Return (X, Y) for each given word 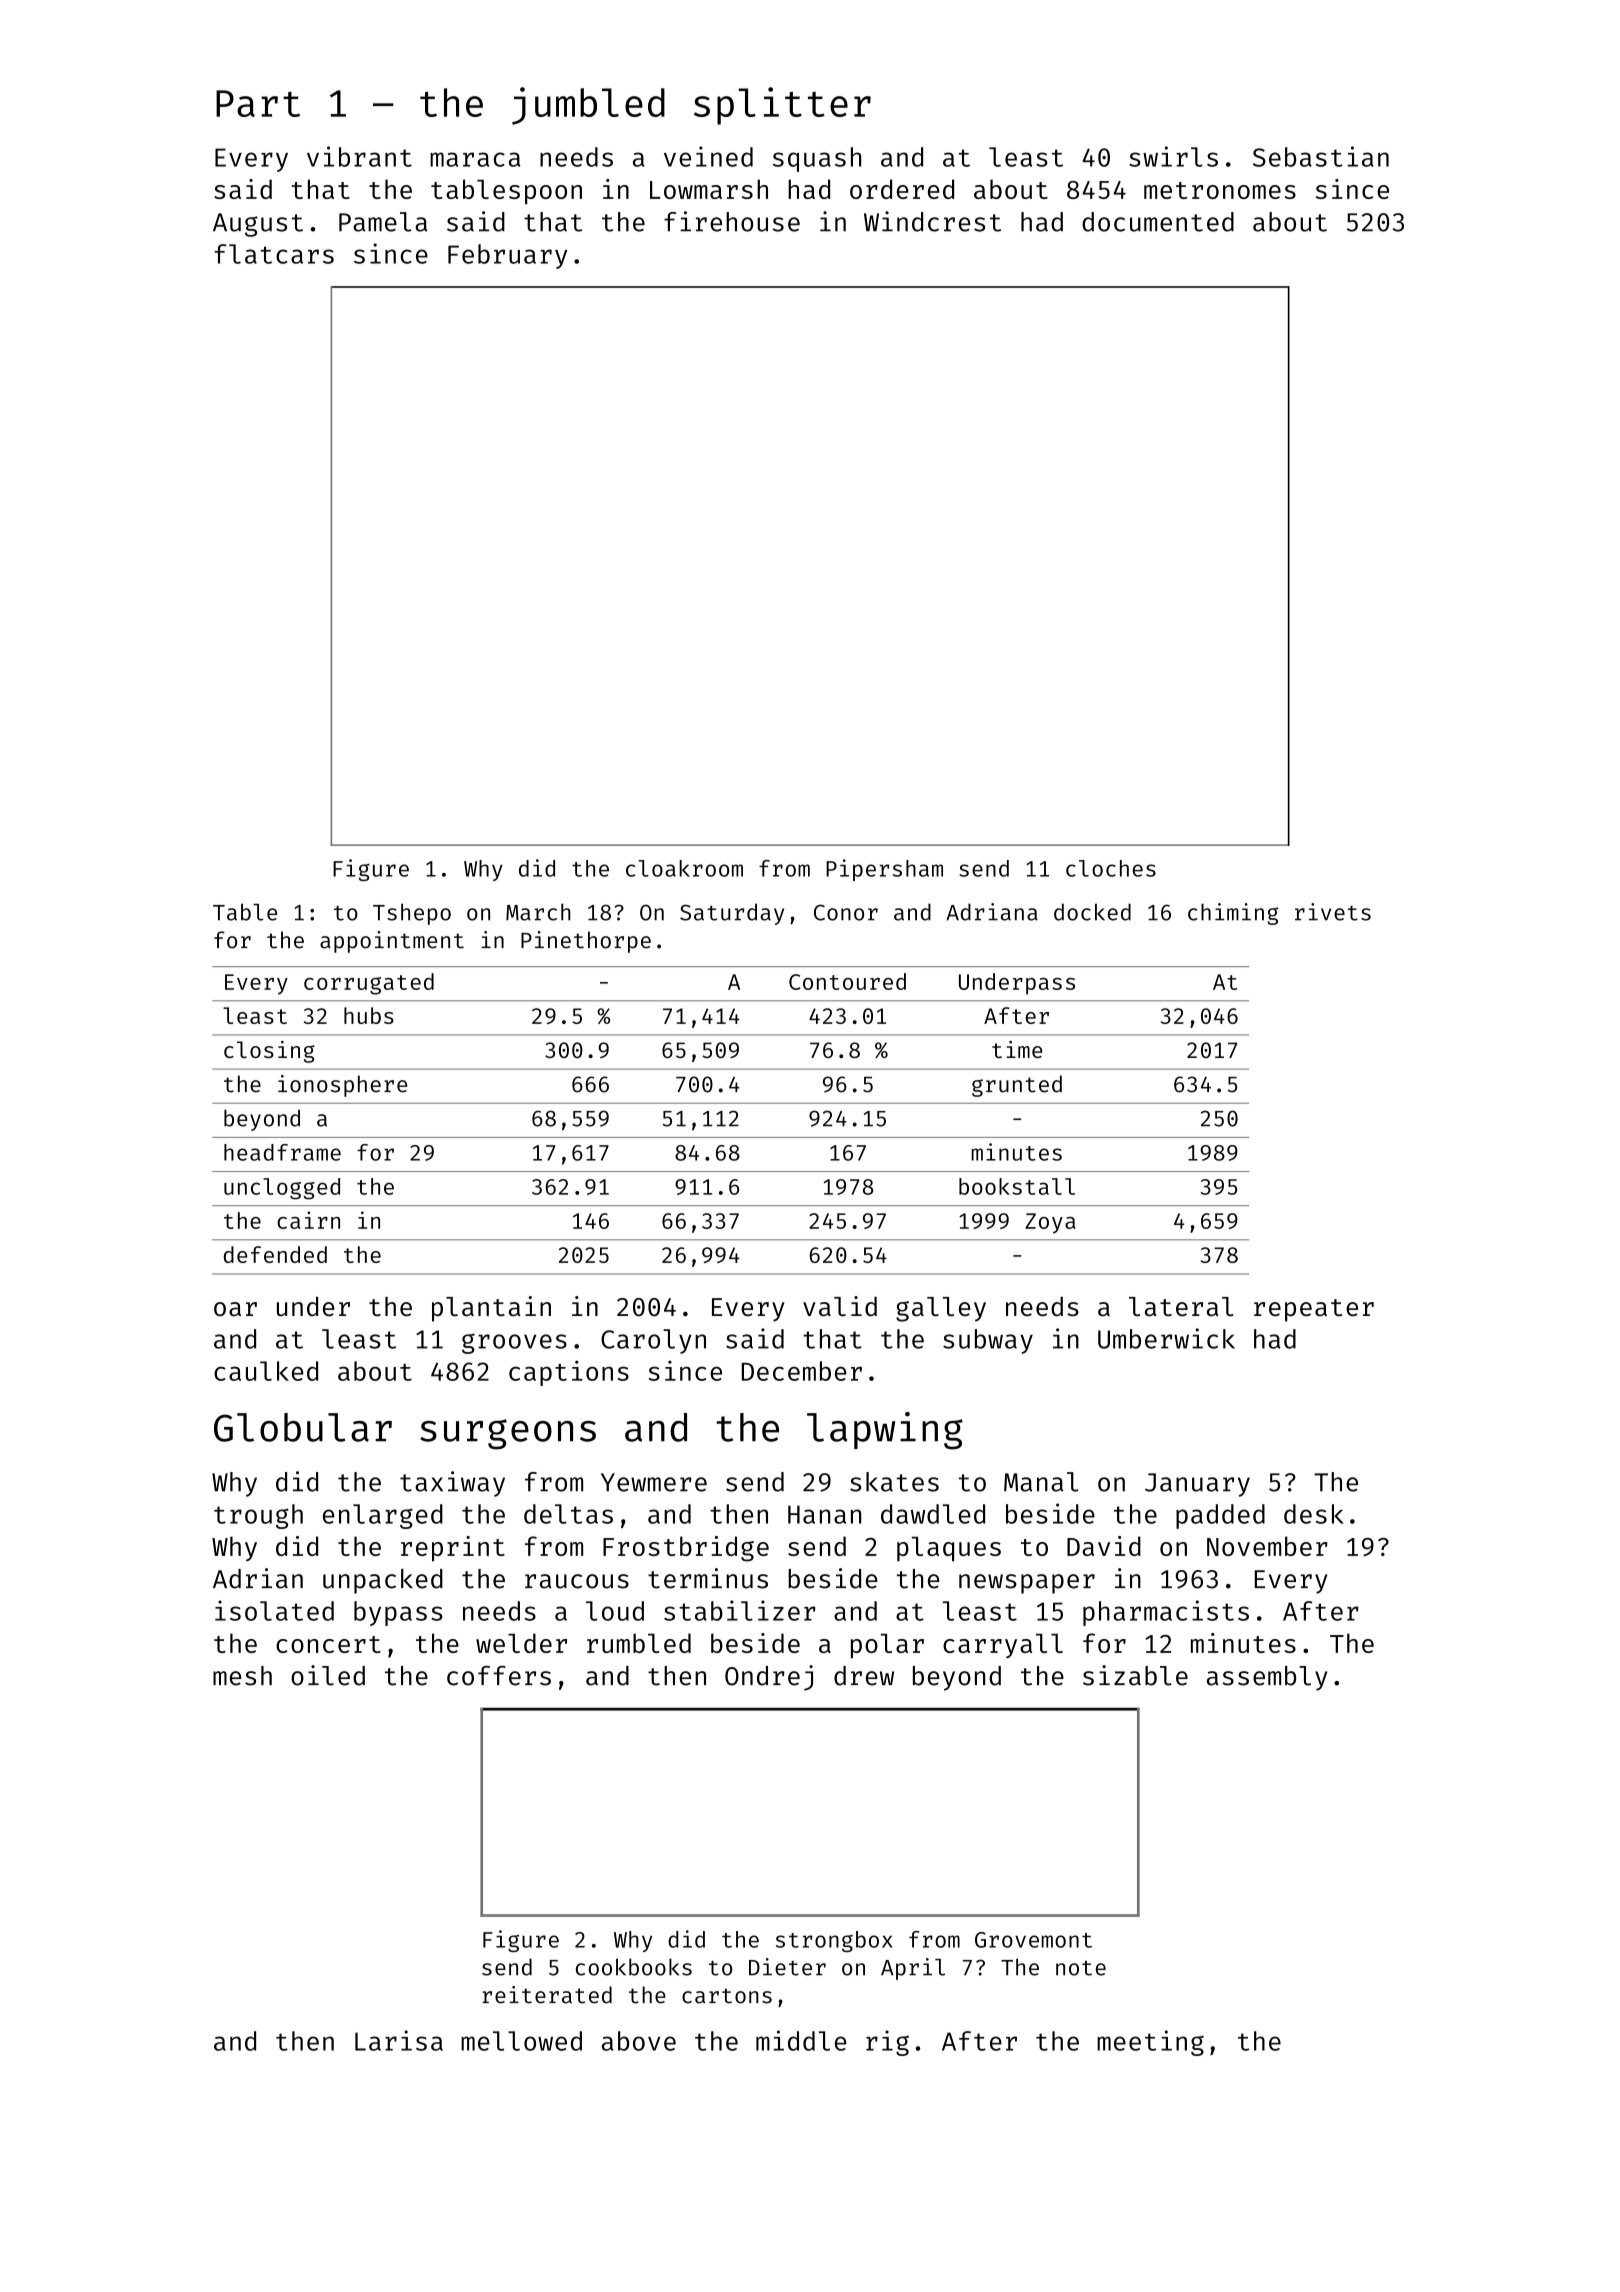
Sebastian (1321, 156)
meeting (1150, 2043)
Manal (1041, 1482)
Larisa (399, 2040)
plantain (491, 1309)
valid (840, 1306)
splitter (782, 106)
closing (269, 1052)
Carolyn (653, 1341)
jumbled (588, 106)
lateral (1181, 1307)
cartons (727, 1996)
